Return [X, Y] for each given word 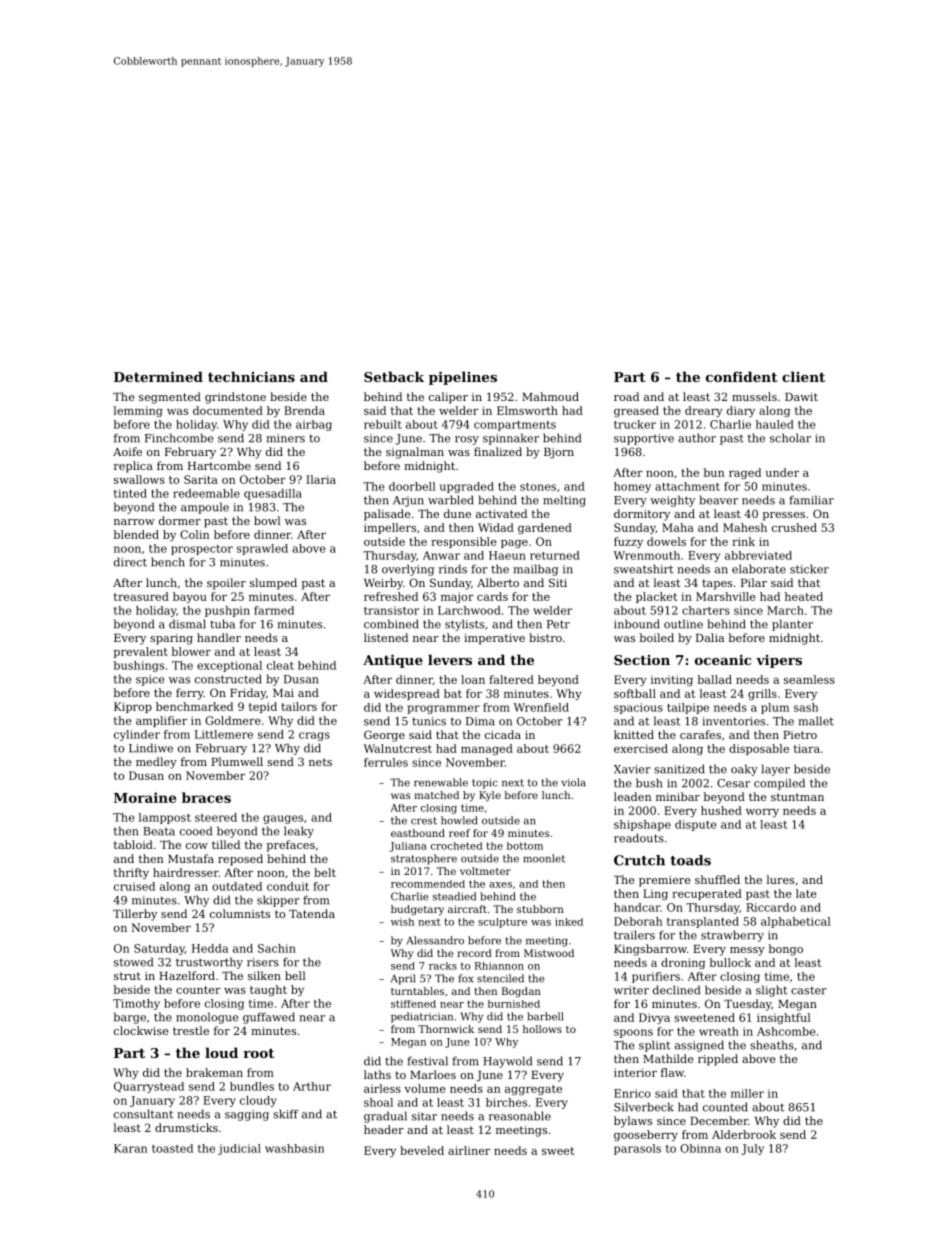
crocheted [457, 846]
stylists [464, 625]
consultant [144, 1114]
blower [191, 651]
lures [780, 879]
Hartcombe [219, 465]
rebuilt [383, 424]
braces [206, 797]
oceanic [723, 660]
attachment [687, 486]
